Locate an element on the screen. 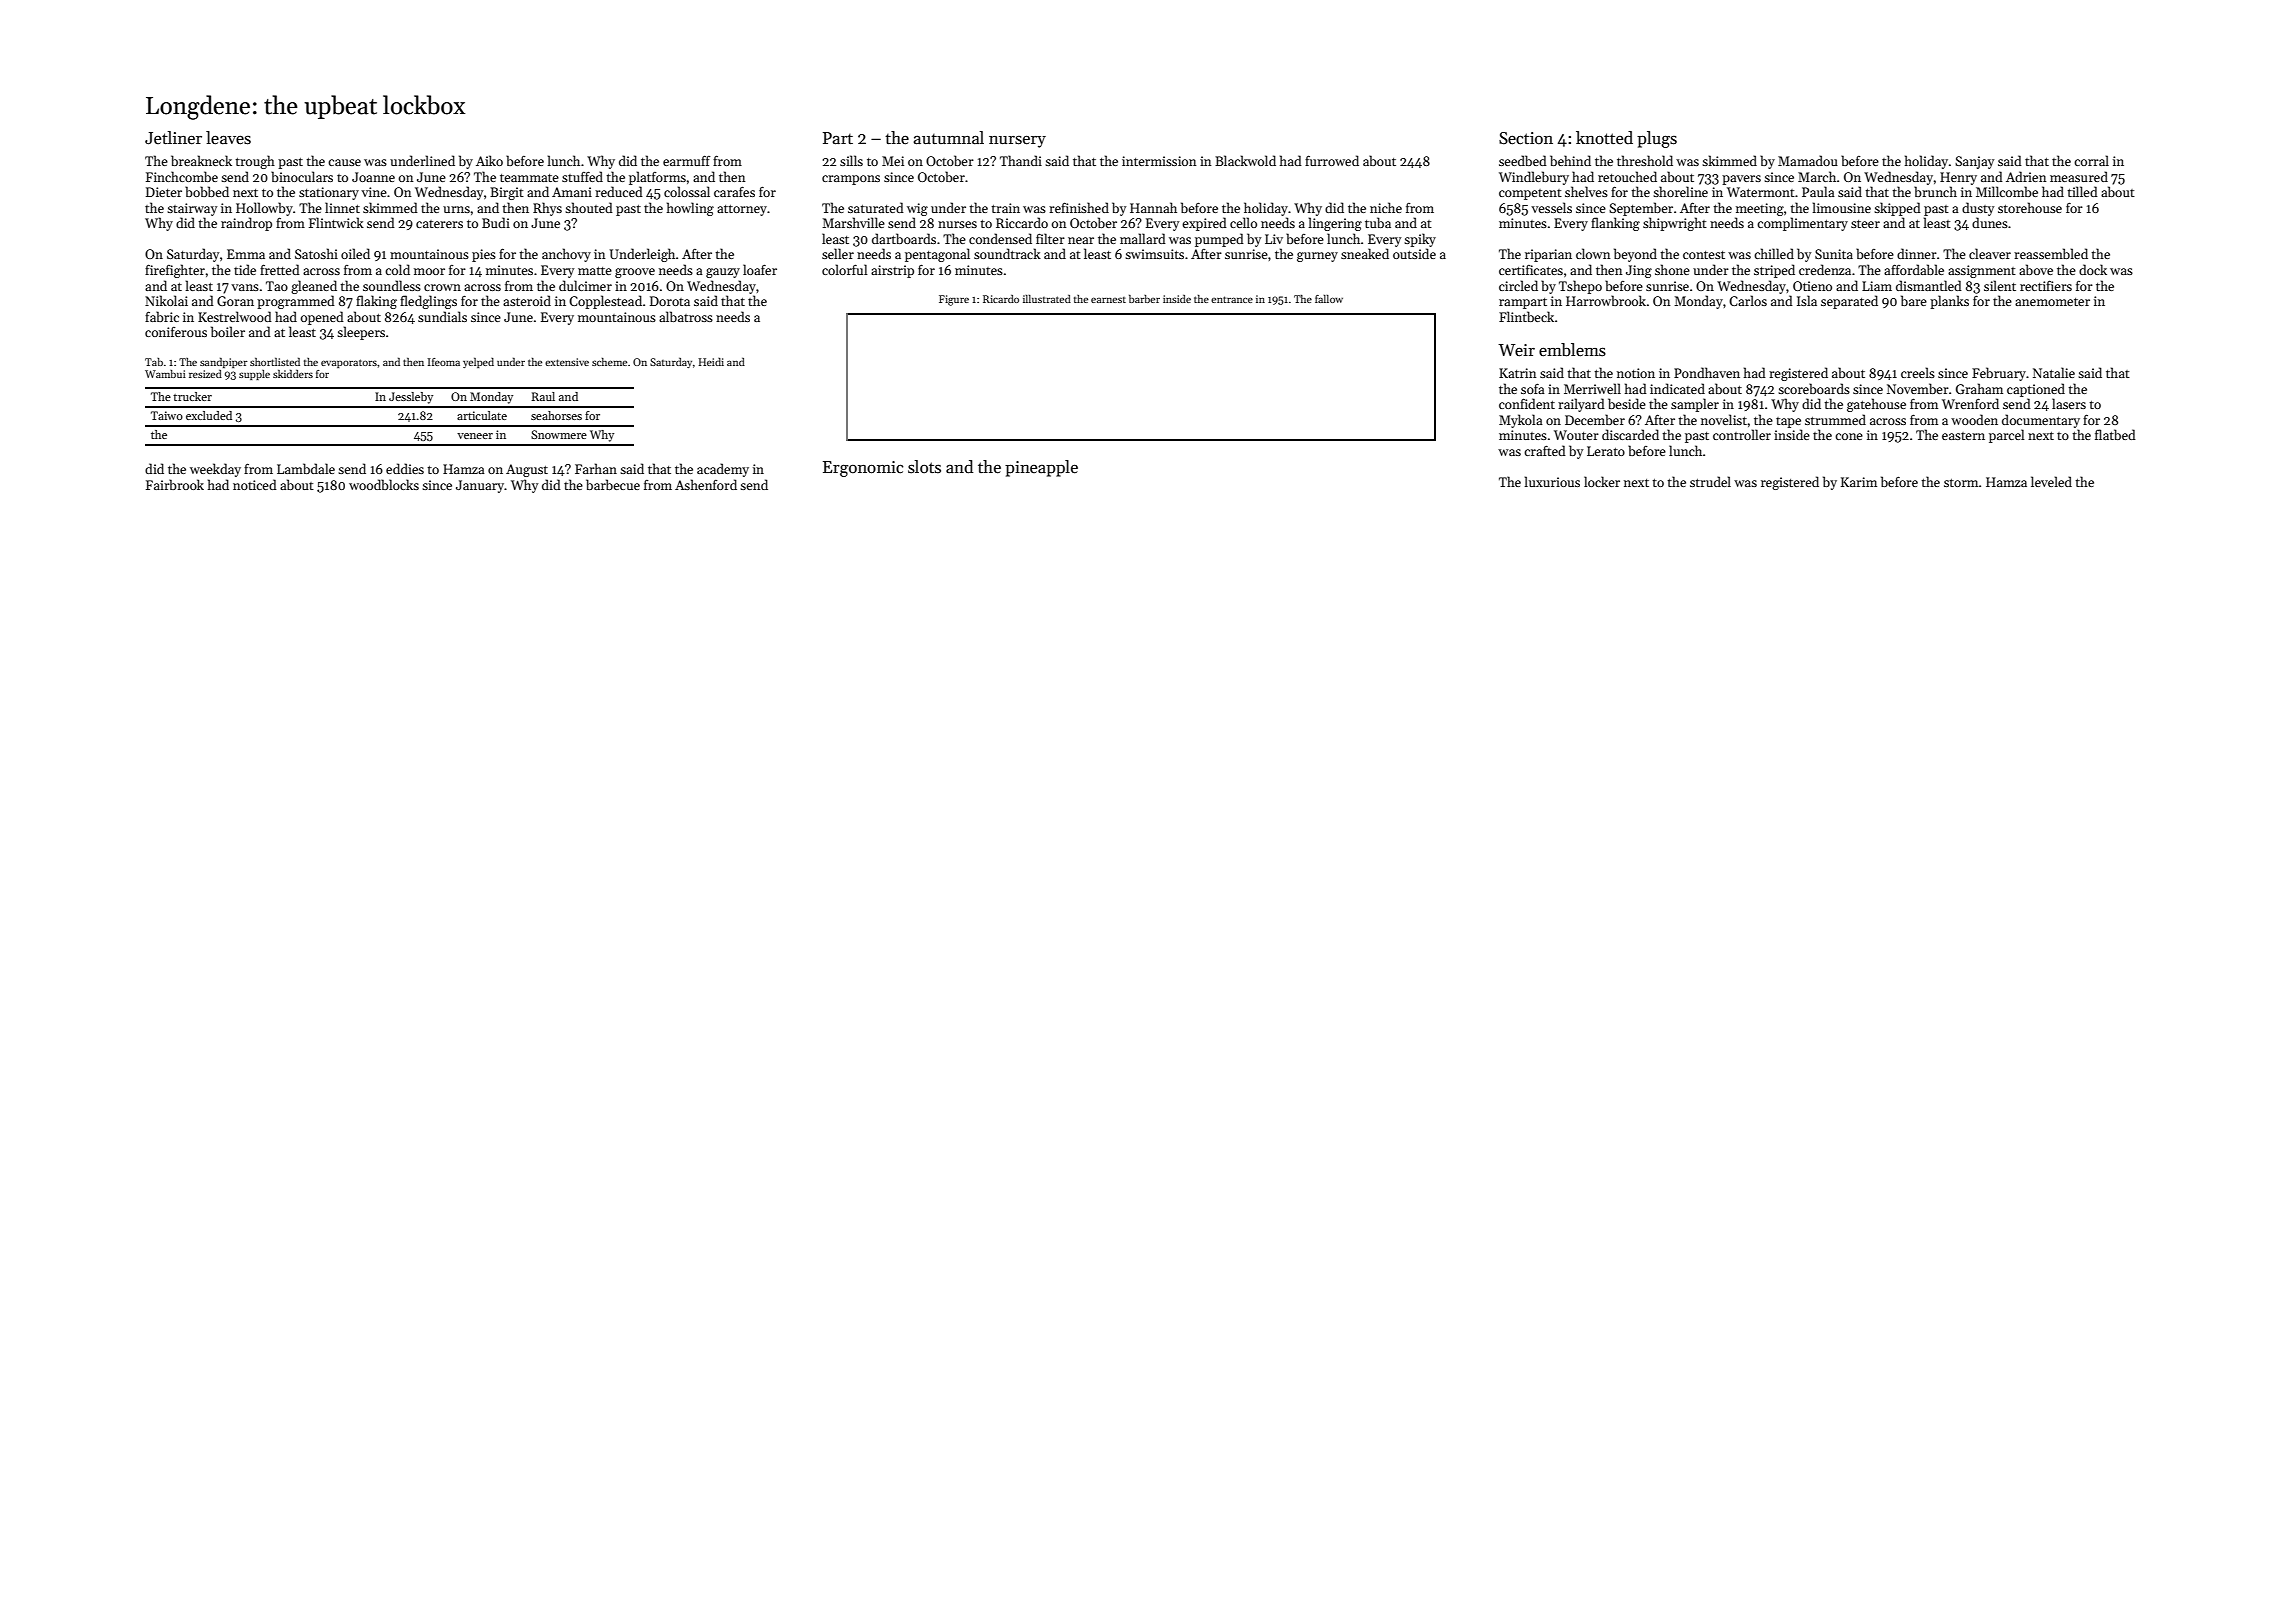 This screenshot has width=2282, height=1614. autumnal is located at coordinates (948, 138).
